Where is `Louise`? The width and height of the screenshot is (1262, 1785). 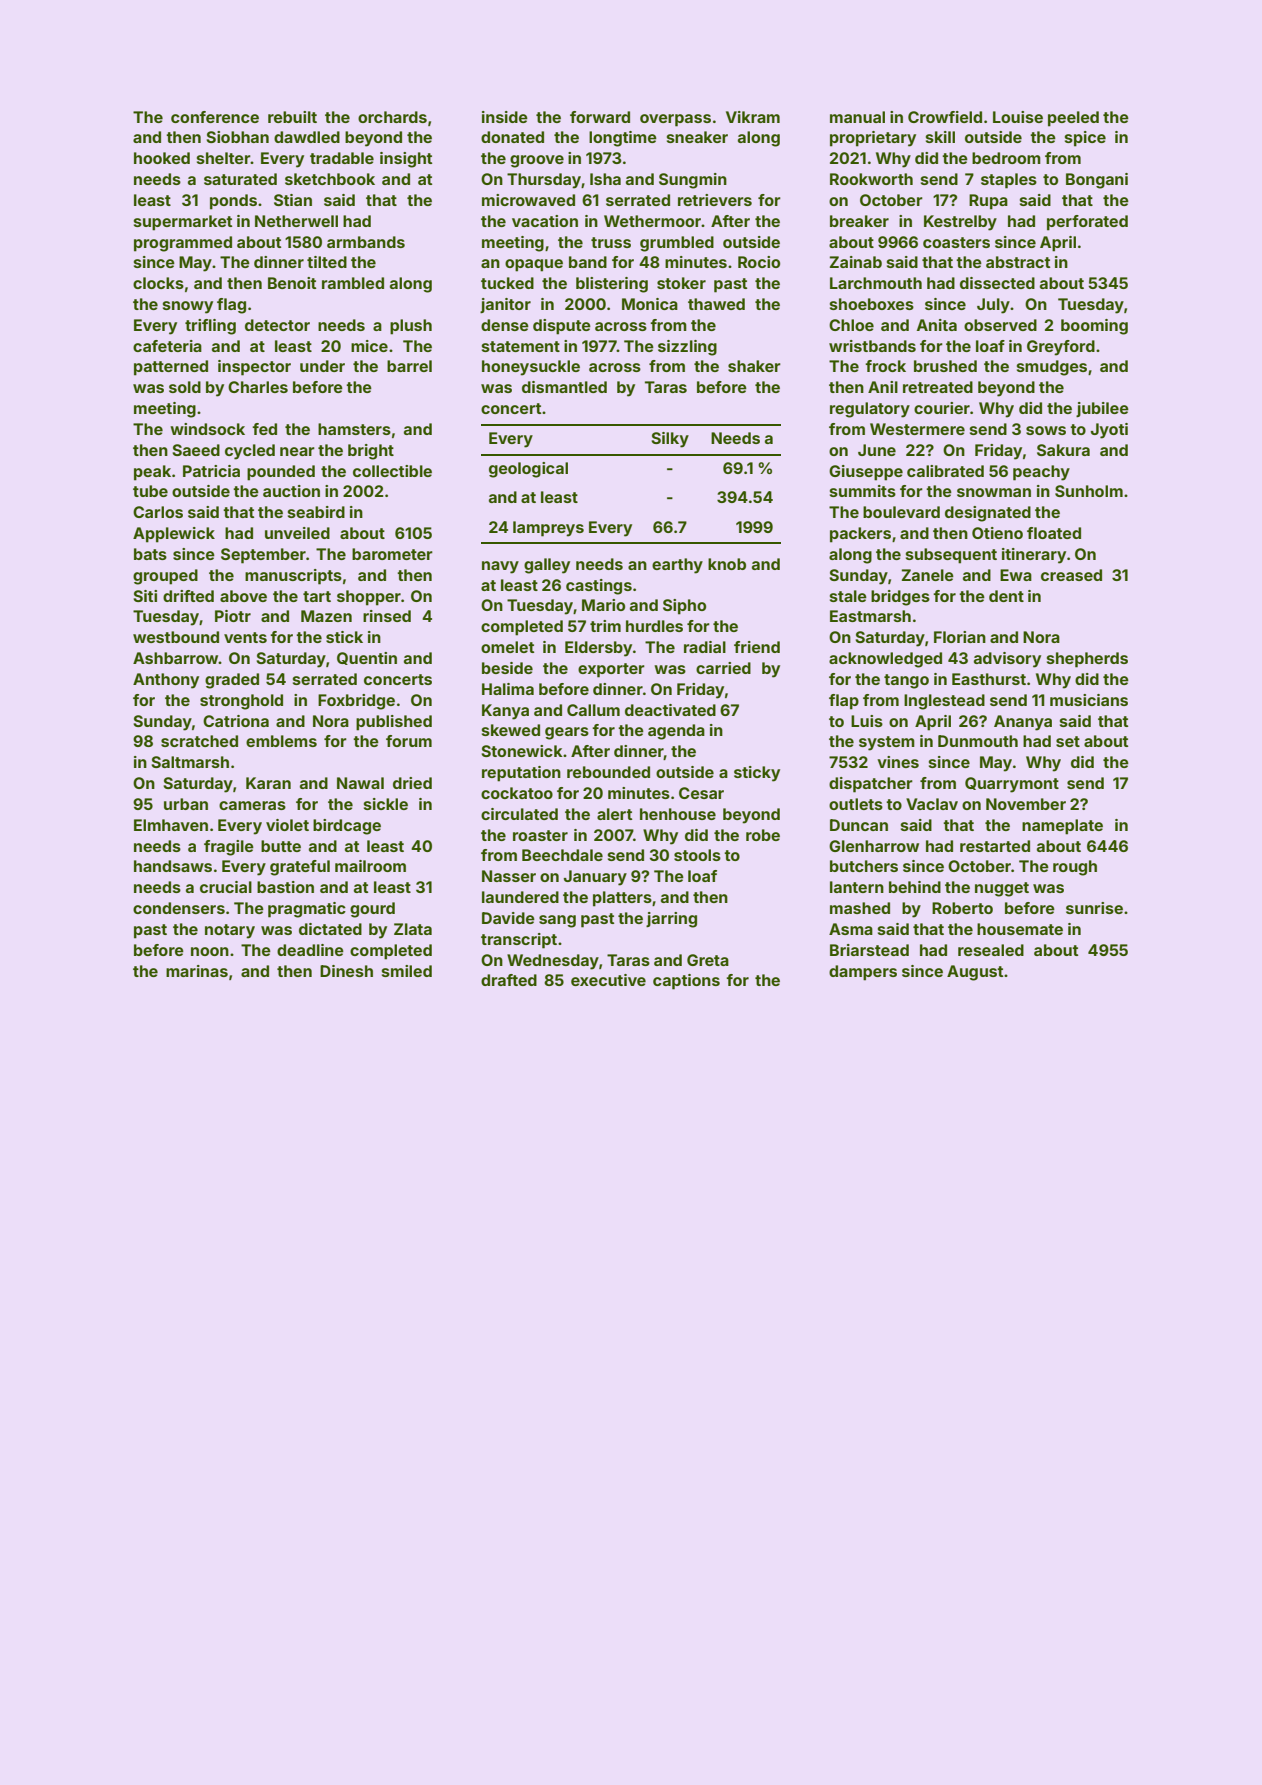
Louise is located at coordinates (1018, 117).
